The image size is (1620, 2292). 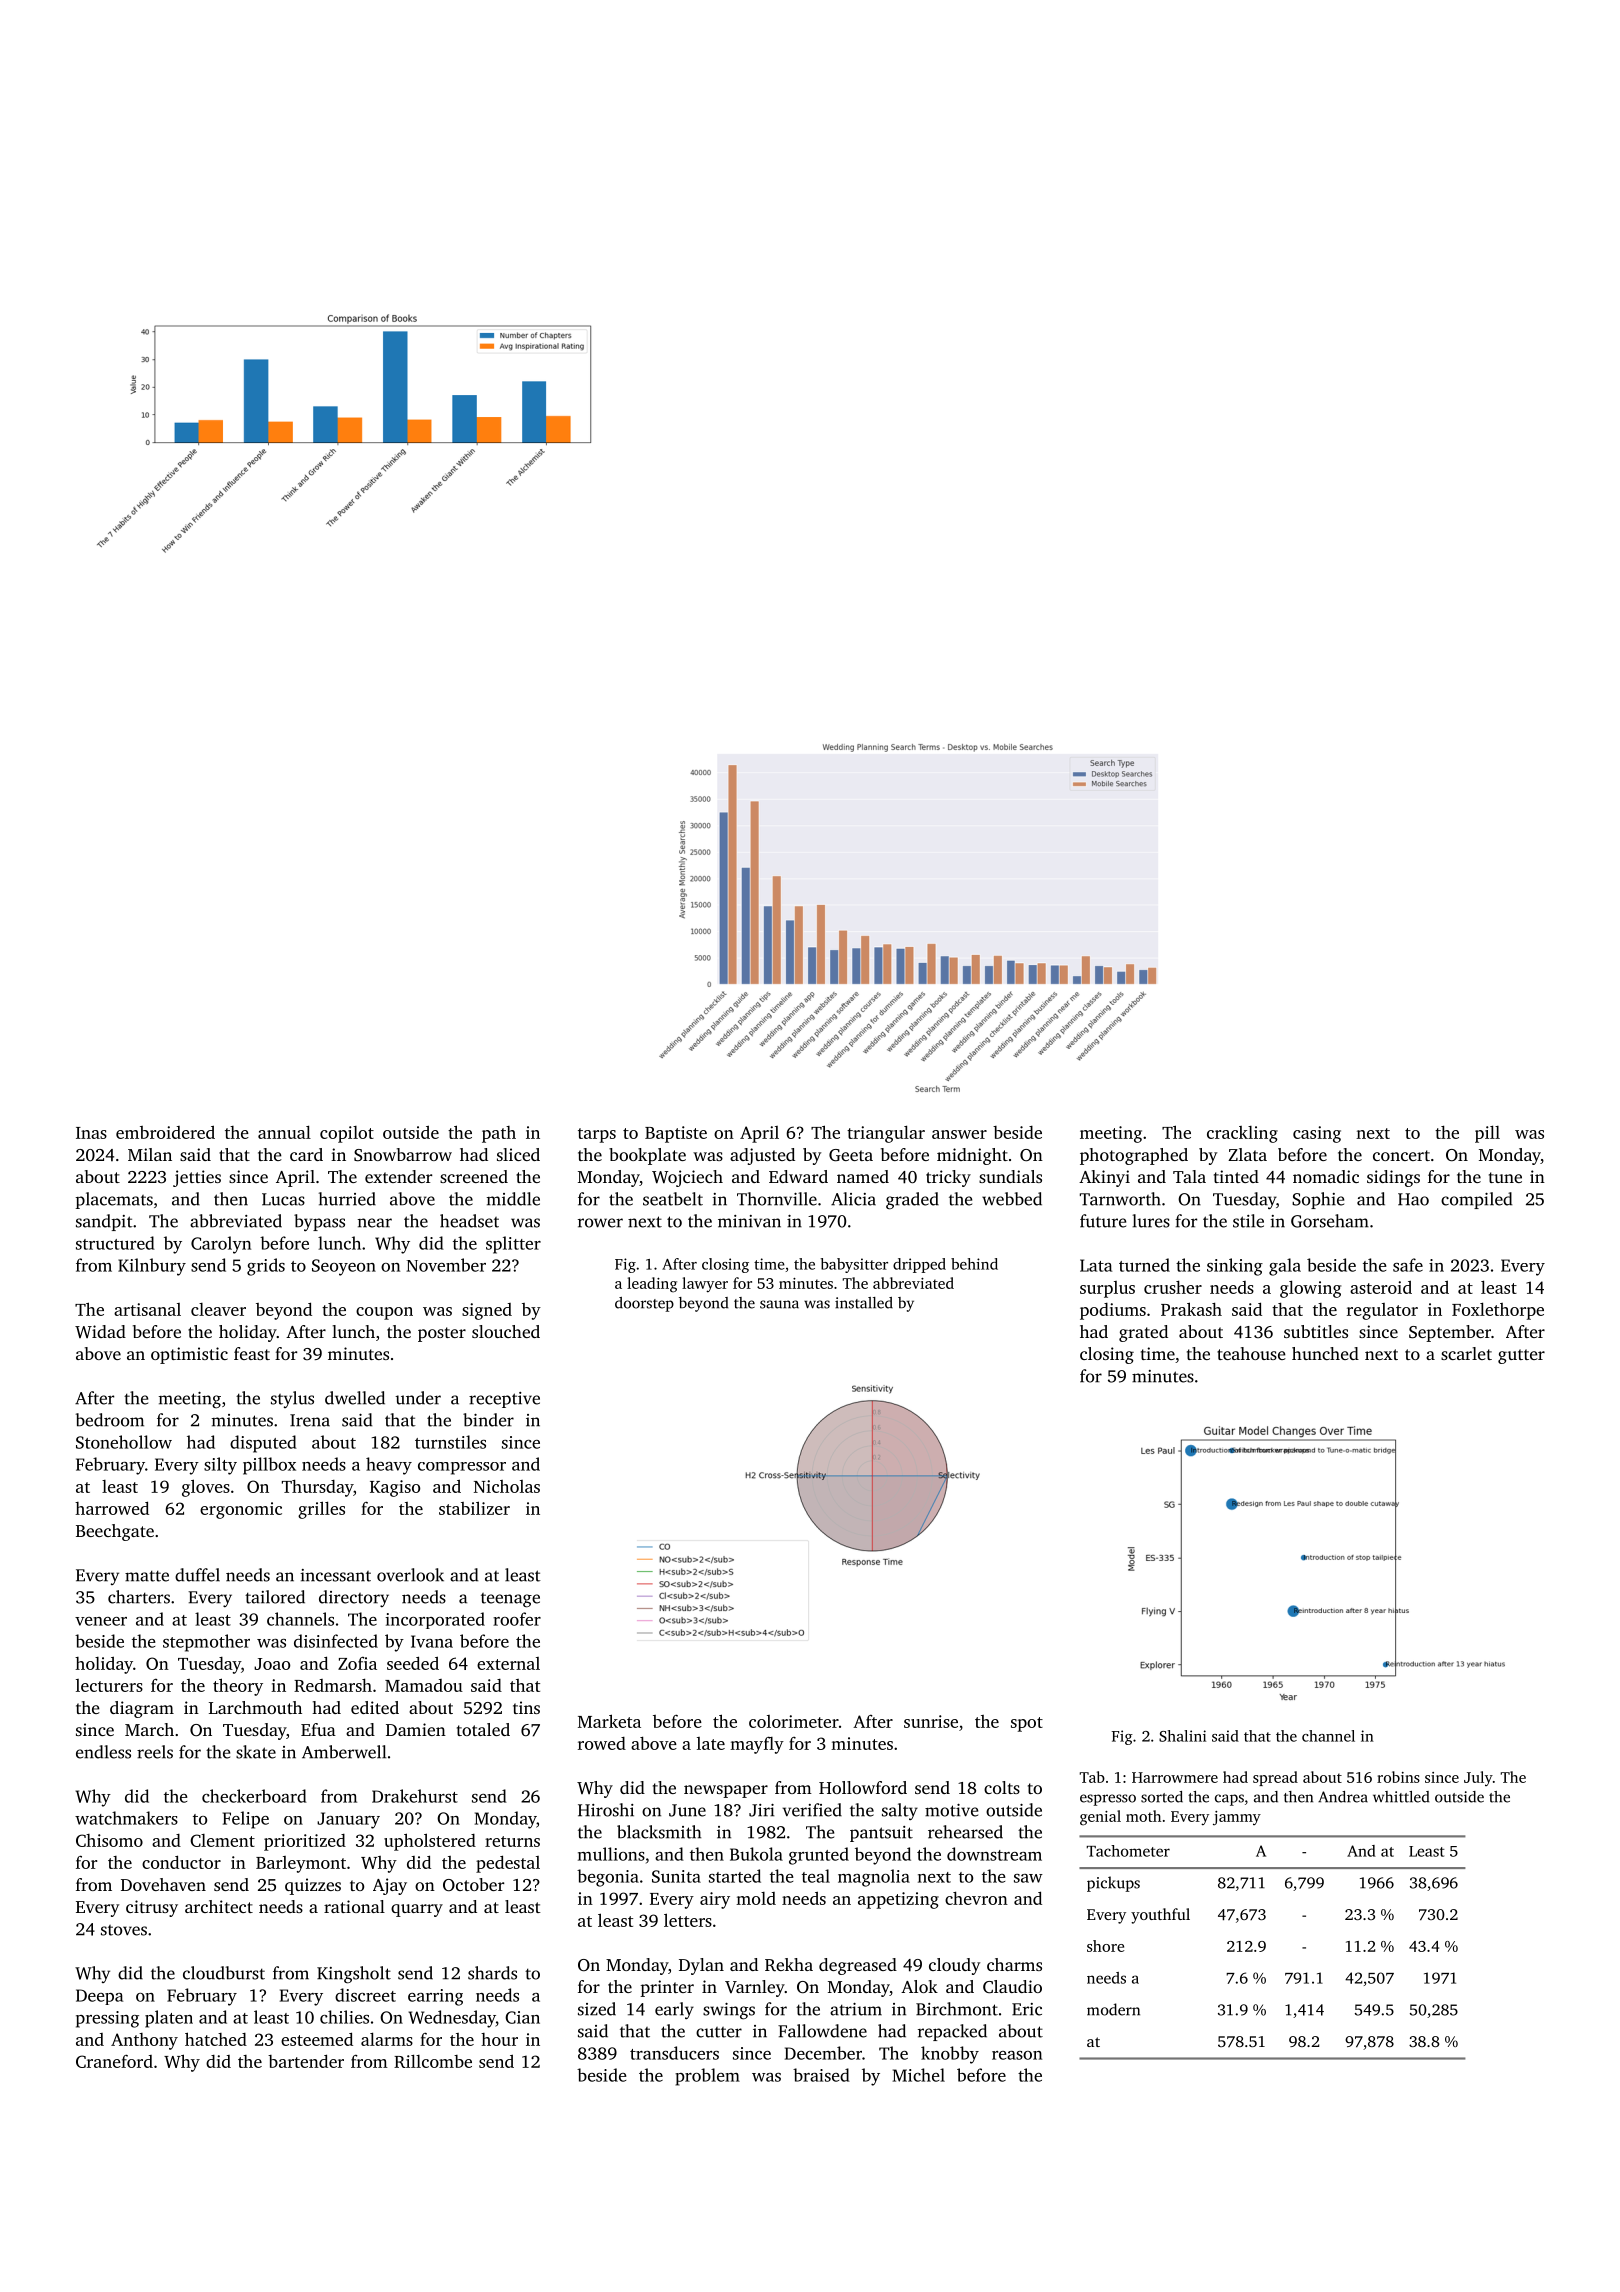 I want to click on triangular, so click(x=886, y=1134).
